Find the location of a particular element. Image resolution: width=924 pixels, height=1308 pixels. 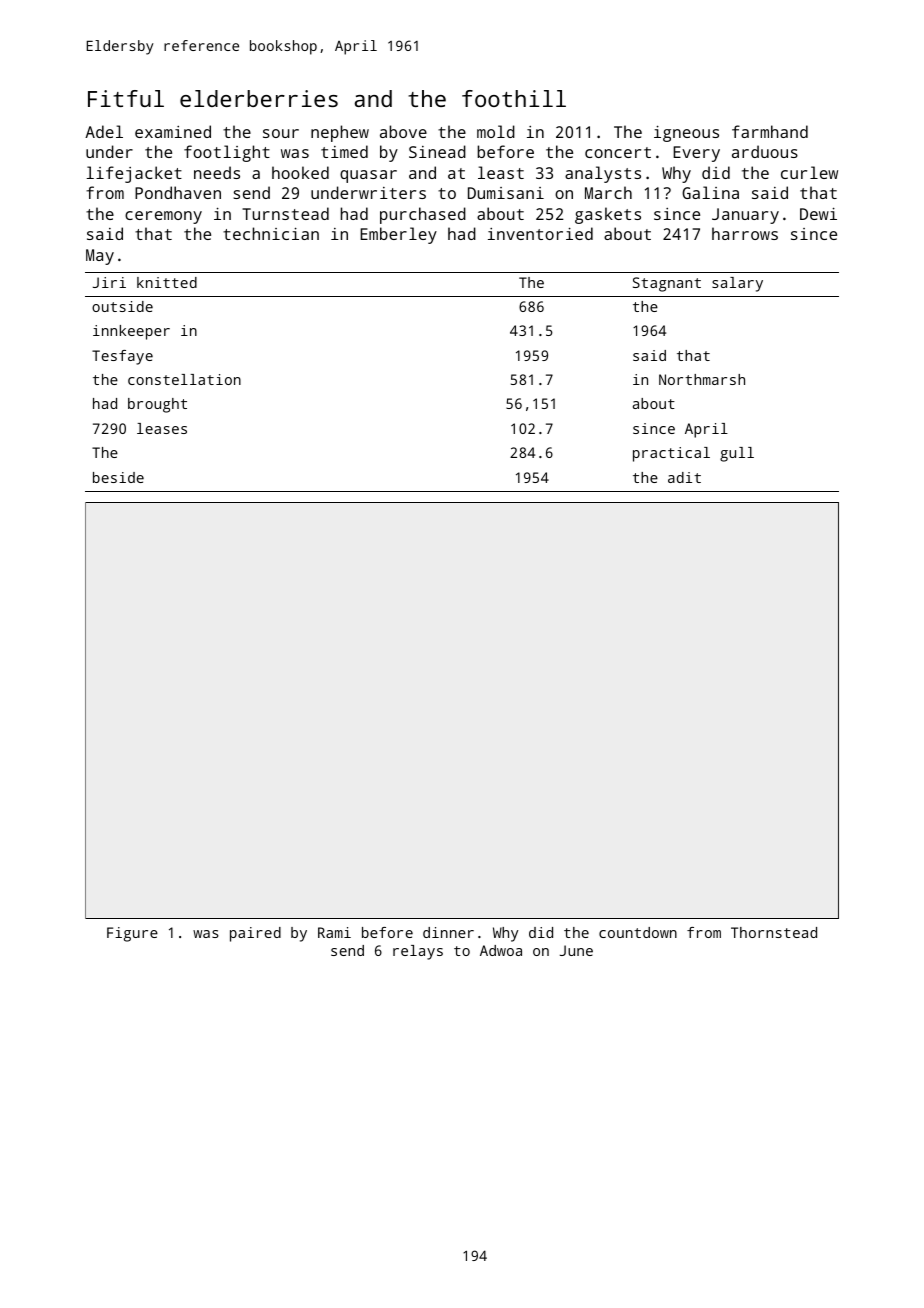

Stagnant is located at coordinates (667, 284).
